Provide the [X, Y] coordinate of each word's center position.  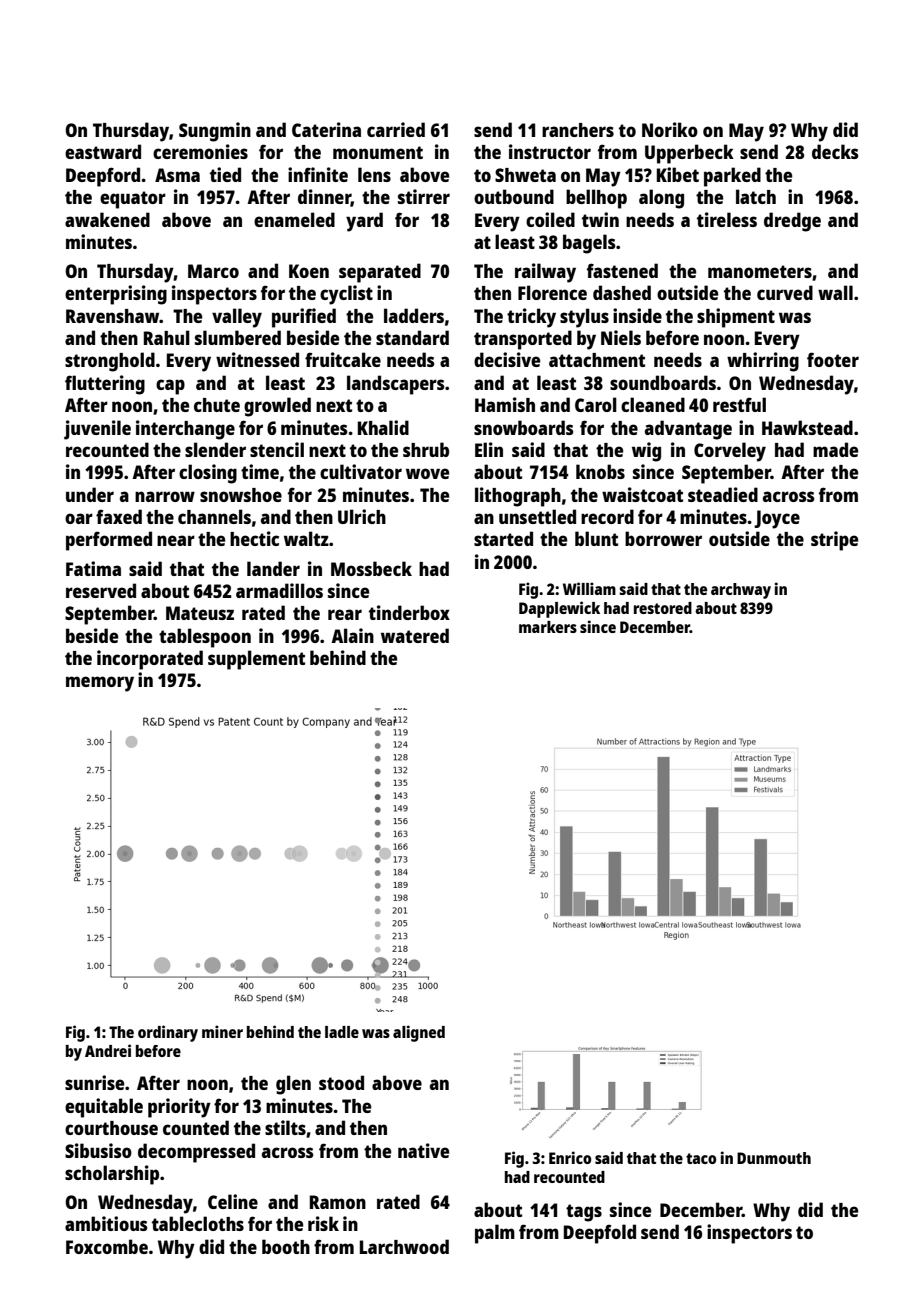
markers [548, 627]
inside [637, 315]
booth [286, 1246]
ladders [414, 315]
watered [415, 635]
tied [225, 174]
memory [100, 684]
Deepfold [600, 1234]
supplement [256, 660]
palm [495, 1234]
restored [663, 608]
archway [741, 591]
